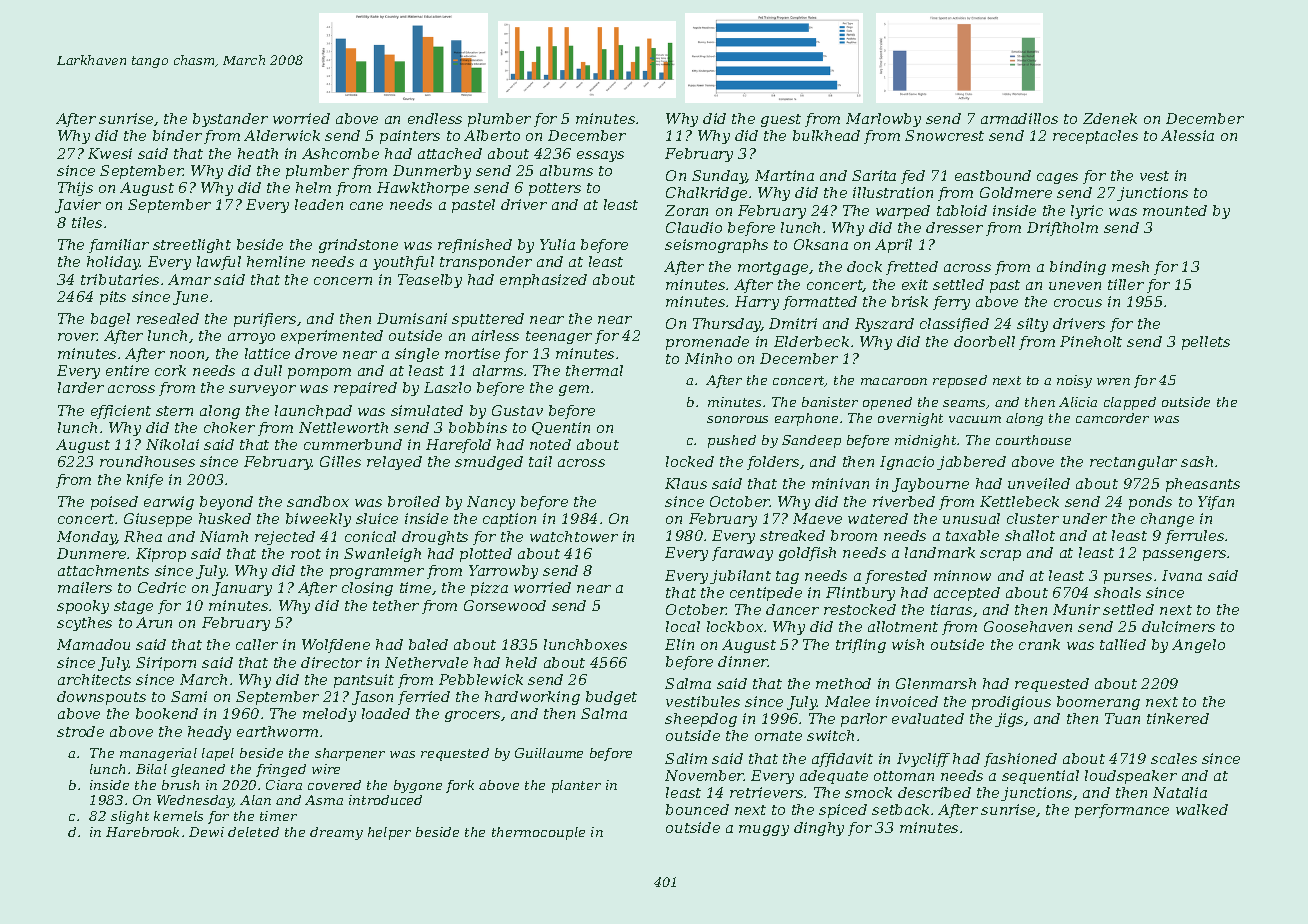  I want to click on walked, so click(1202, 809).
